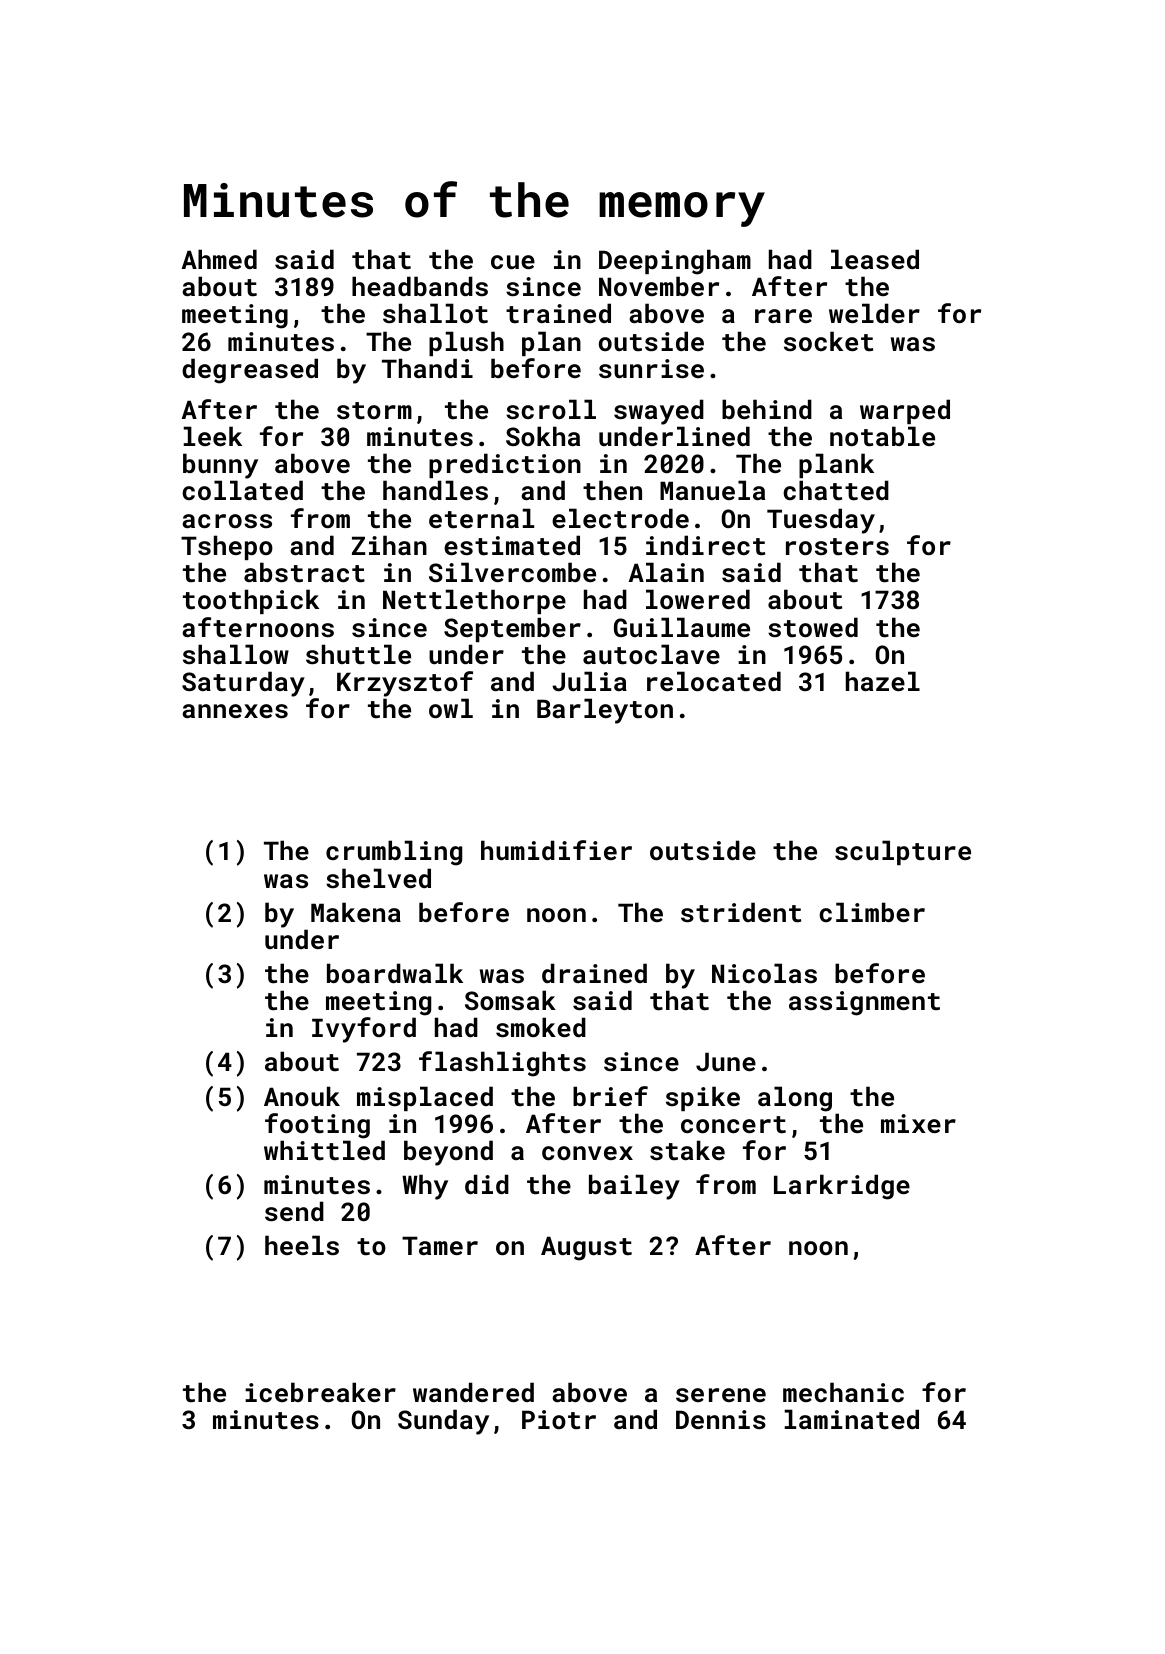 The width and height of the image is (1165, 1654). I want to click on serene, so click(721, 1395).
